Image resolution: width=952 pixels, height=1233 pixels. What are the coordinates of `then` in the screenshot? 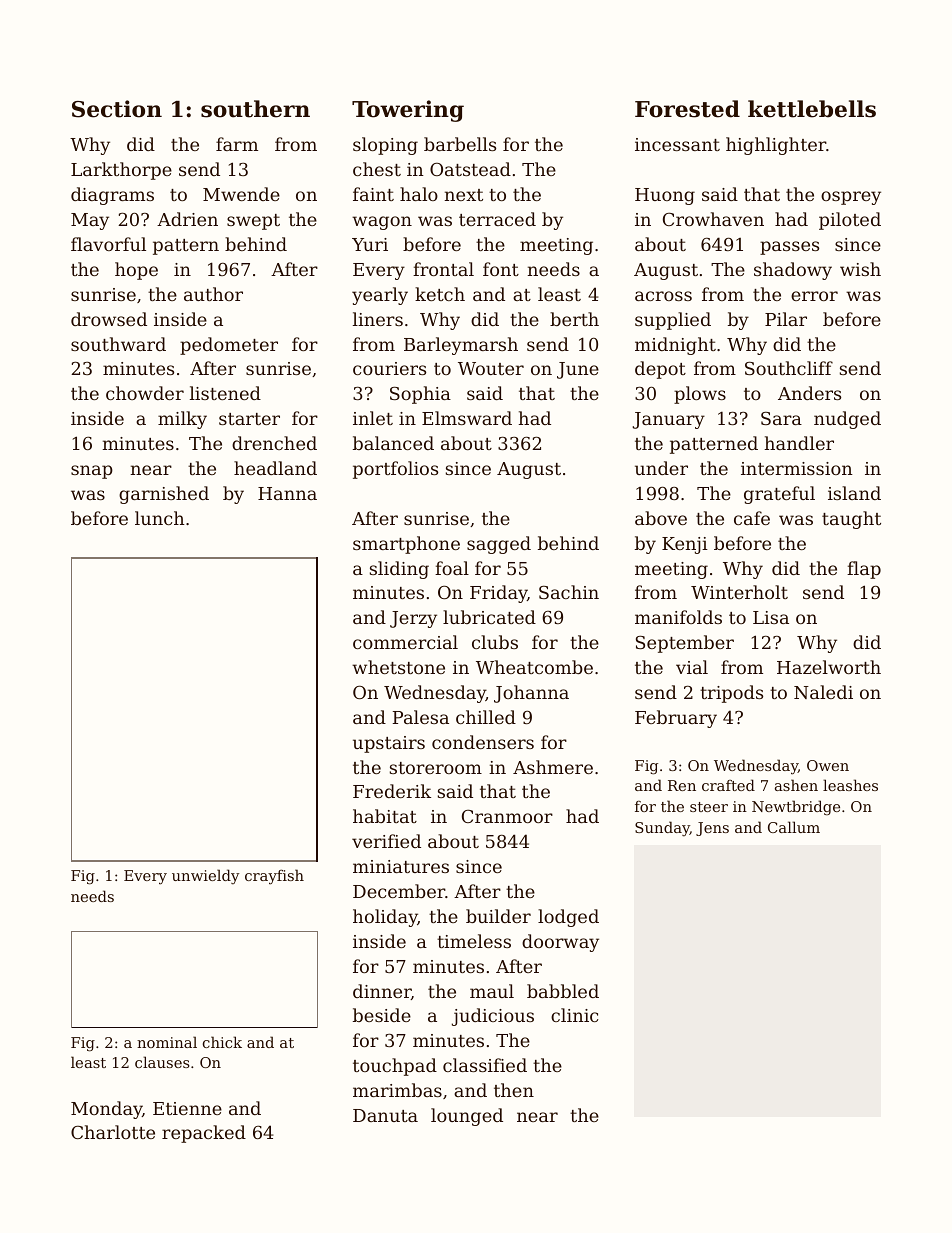 It's located at (514, 1090).
